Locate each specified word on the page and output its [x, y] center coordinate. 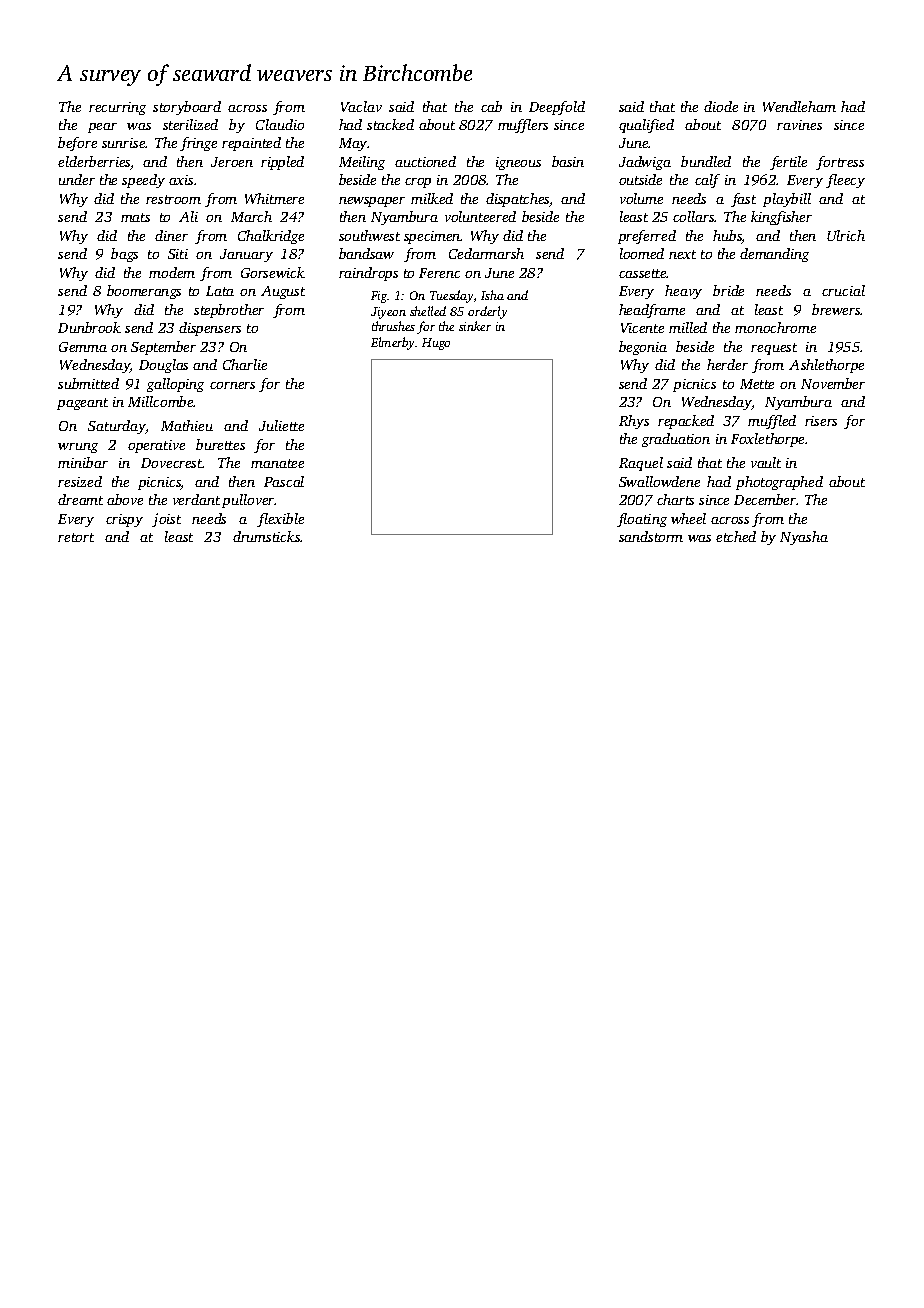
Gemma [83, 347]
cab [491, 106]
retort [76, 537]
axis [181, 180]
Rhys [634, 422]
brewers [836, 309]
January [246, 255]
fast [743, 200]
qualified [646, 126]
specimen [432, 237]
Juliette [281, 425]
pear [102, 128]
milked [432, 198]
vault [766, 462]
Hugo [436, 344]
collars [694, 216]
